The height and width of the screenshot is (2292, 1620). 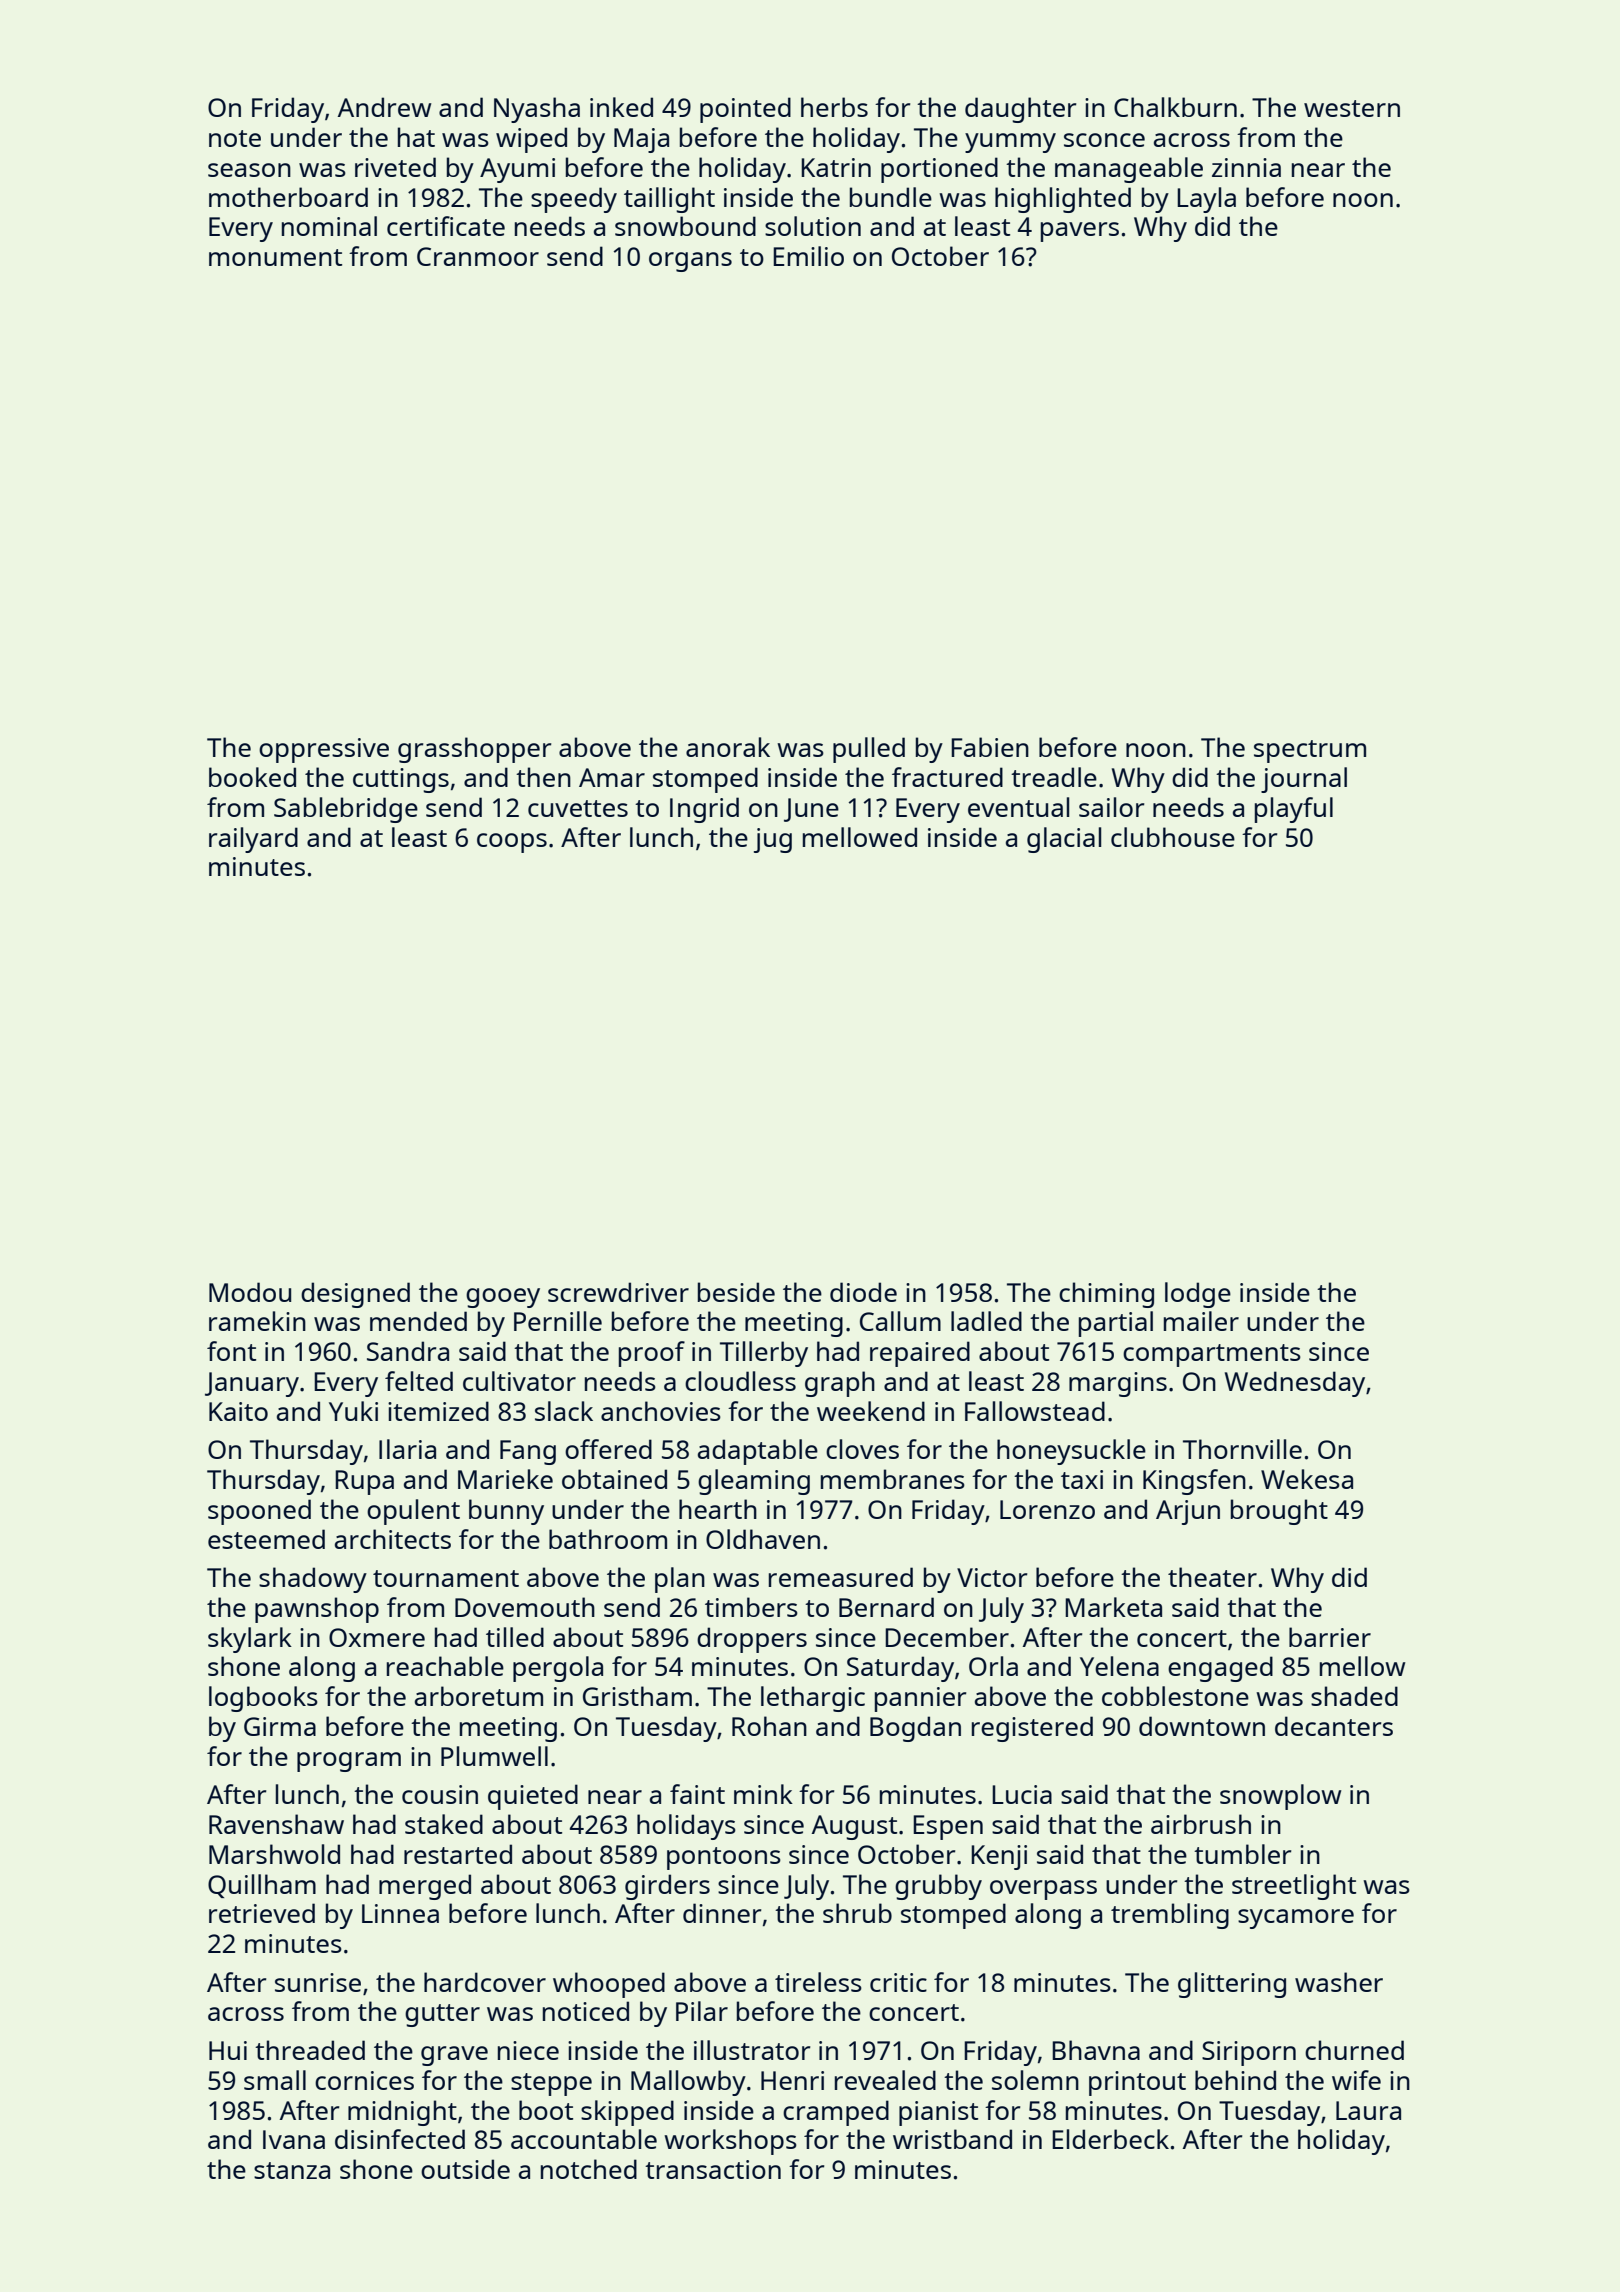 What do you see at coordinates (474, 750) in the screenshot?
I see `grasshopper` at bounding box center [474, 750].
